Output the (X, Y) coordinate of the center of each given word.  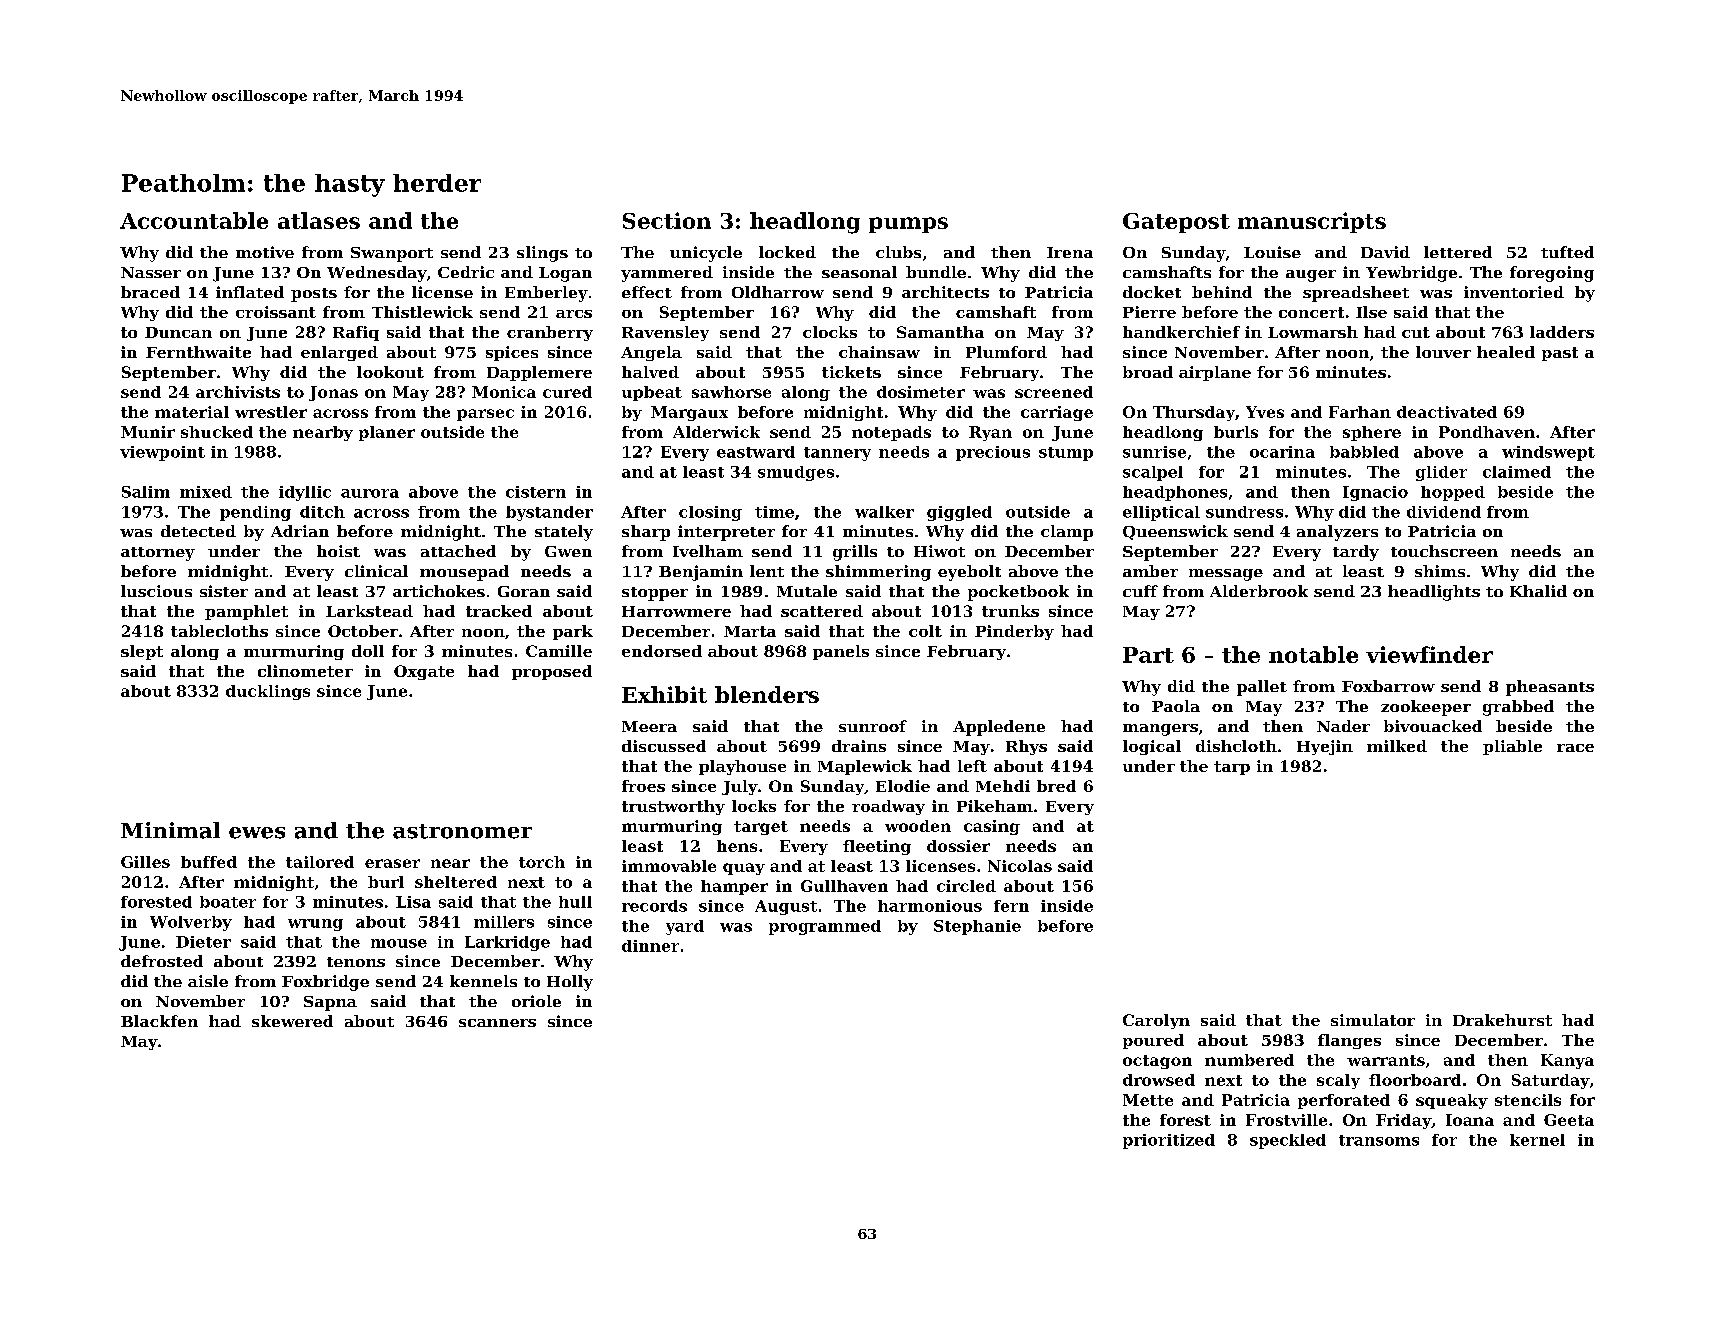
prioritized (1169, 1141)
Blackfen (159, 1021)
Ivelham (708, 551)
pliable (1512, 747)
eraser (392, 863)
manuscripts (1312, 222)
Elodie (903, 786)
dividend (1444, 512)
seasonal (859, 272)
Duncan (178, 332)
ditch (322, 512)
